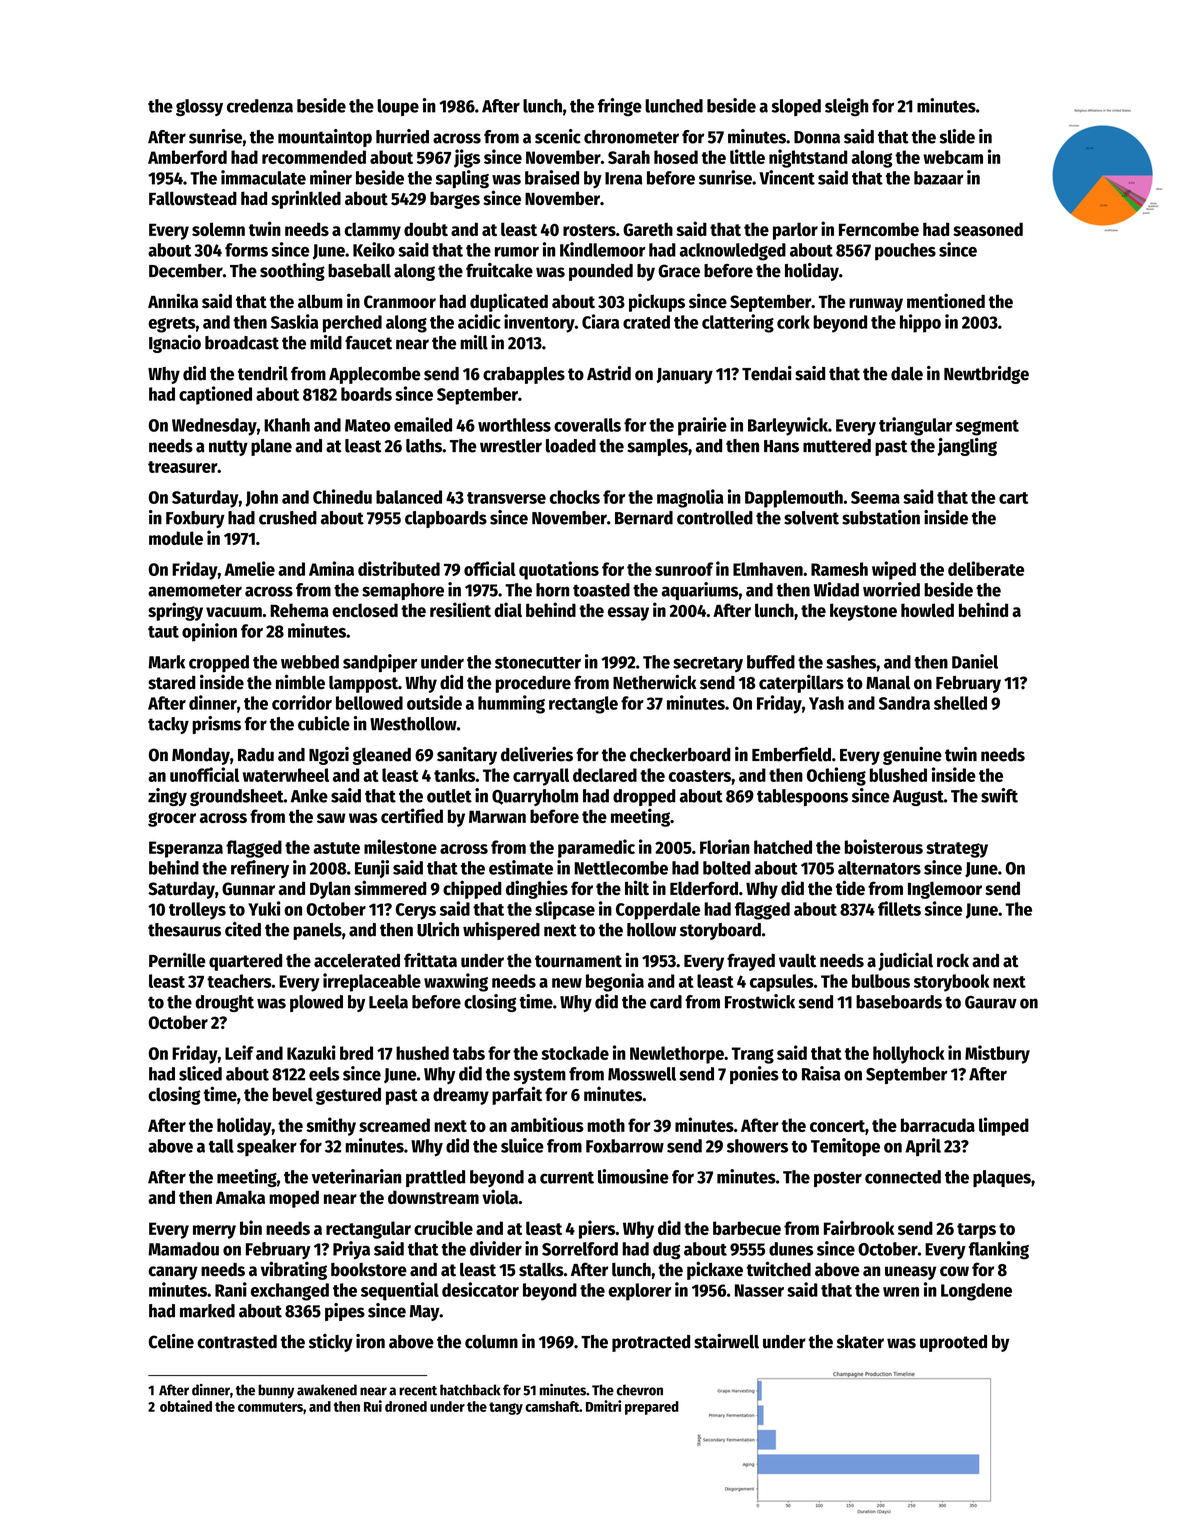  I want to click on slide, so click(957, 136).
